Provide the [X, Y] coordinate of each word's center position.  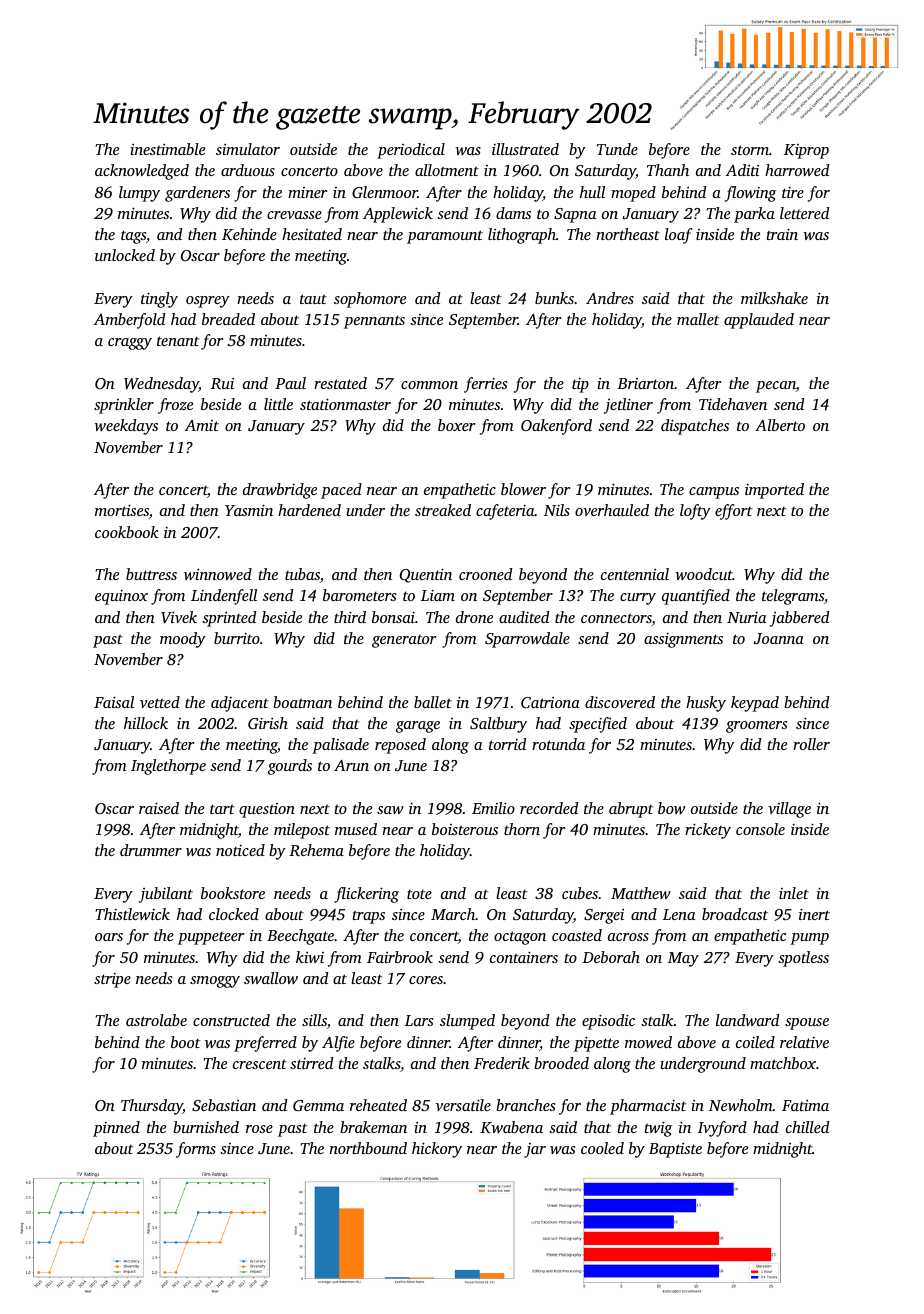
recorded [549, 808]
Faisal [114, 702]
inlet [794, 893]
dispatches [695, 427]
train [782, 234]
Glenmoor [385, 192]
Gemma [318, 1105]
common [429, 385]
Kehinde [249, 234]
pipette [596, 1044]
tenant [178, 341]
